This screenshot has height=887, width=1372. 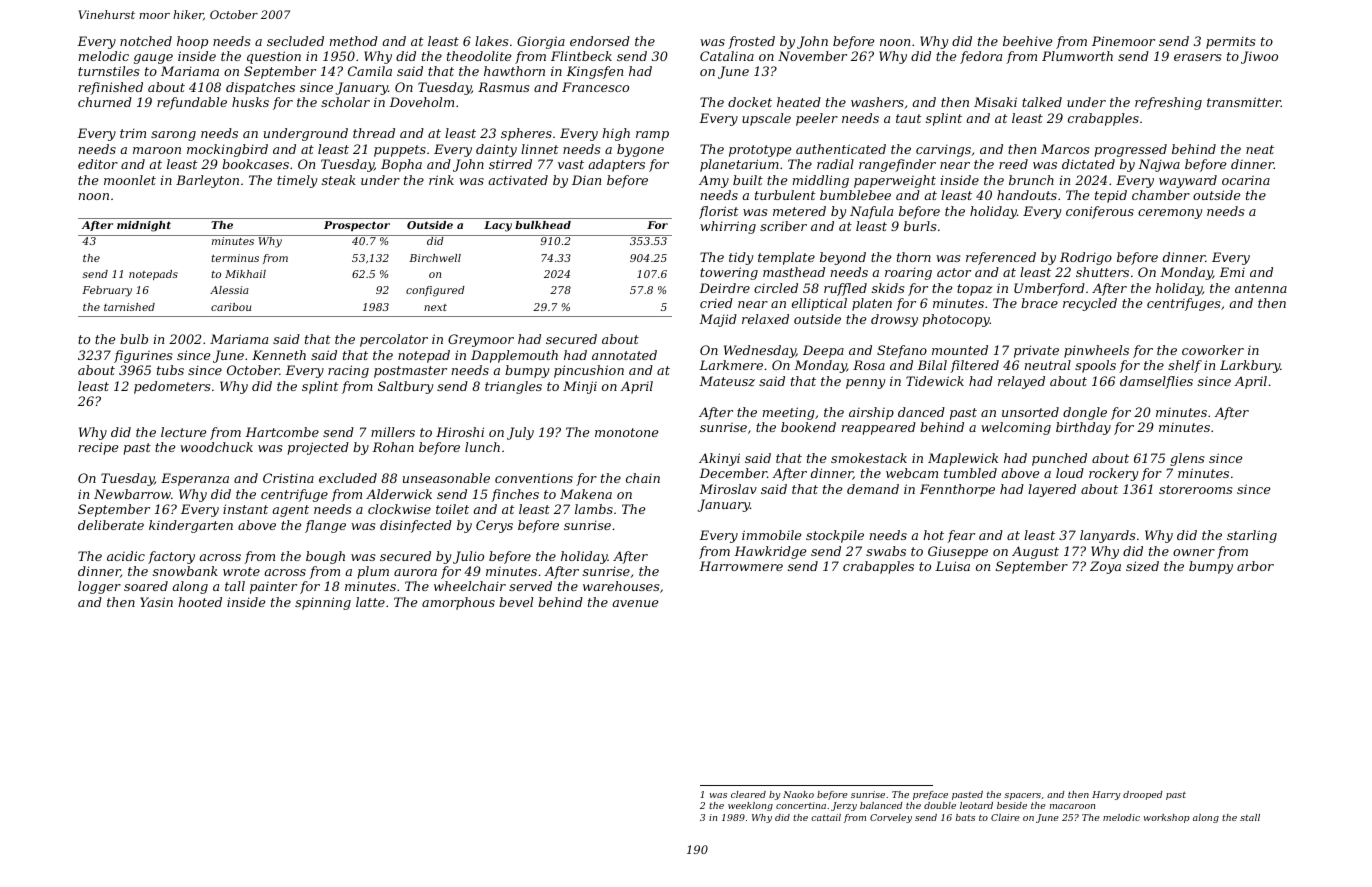 What do you see at coordinates (1083, 428) in the screenshot?
I see `birthday` at bounding box center [1083, 428].
